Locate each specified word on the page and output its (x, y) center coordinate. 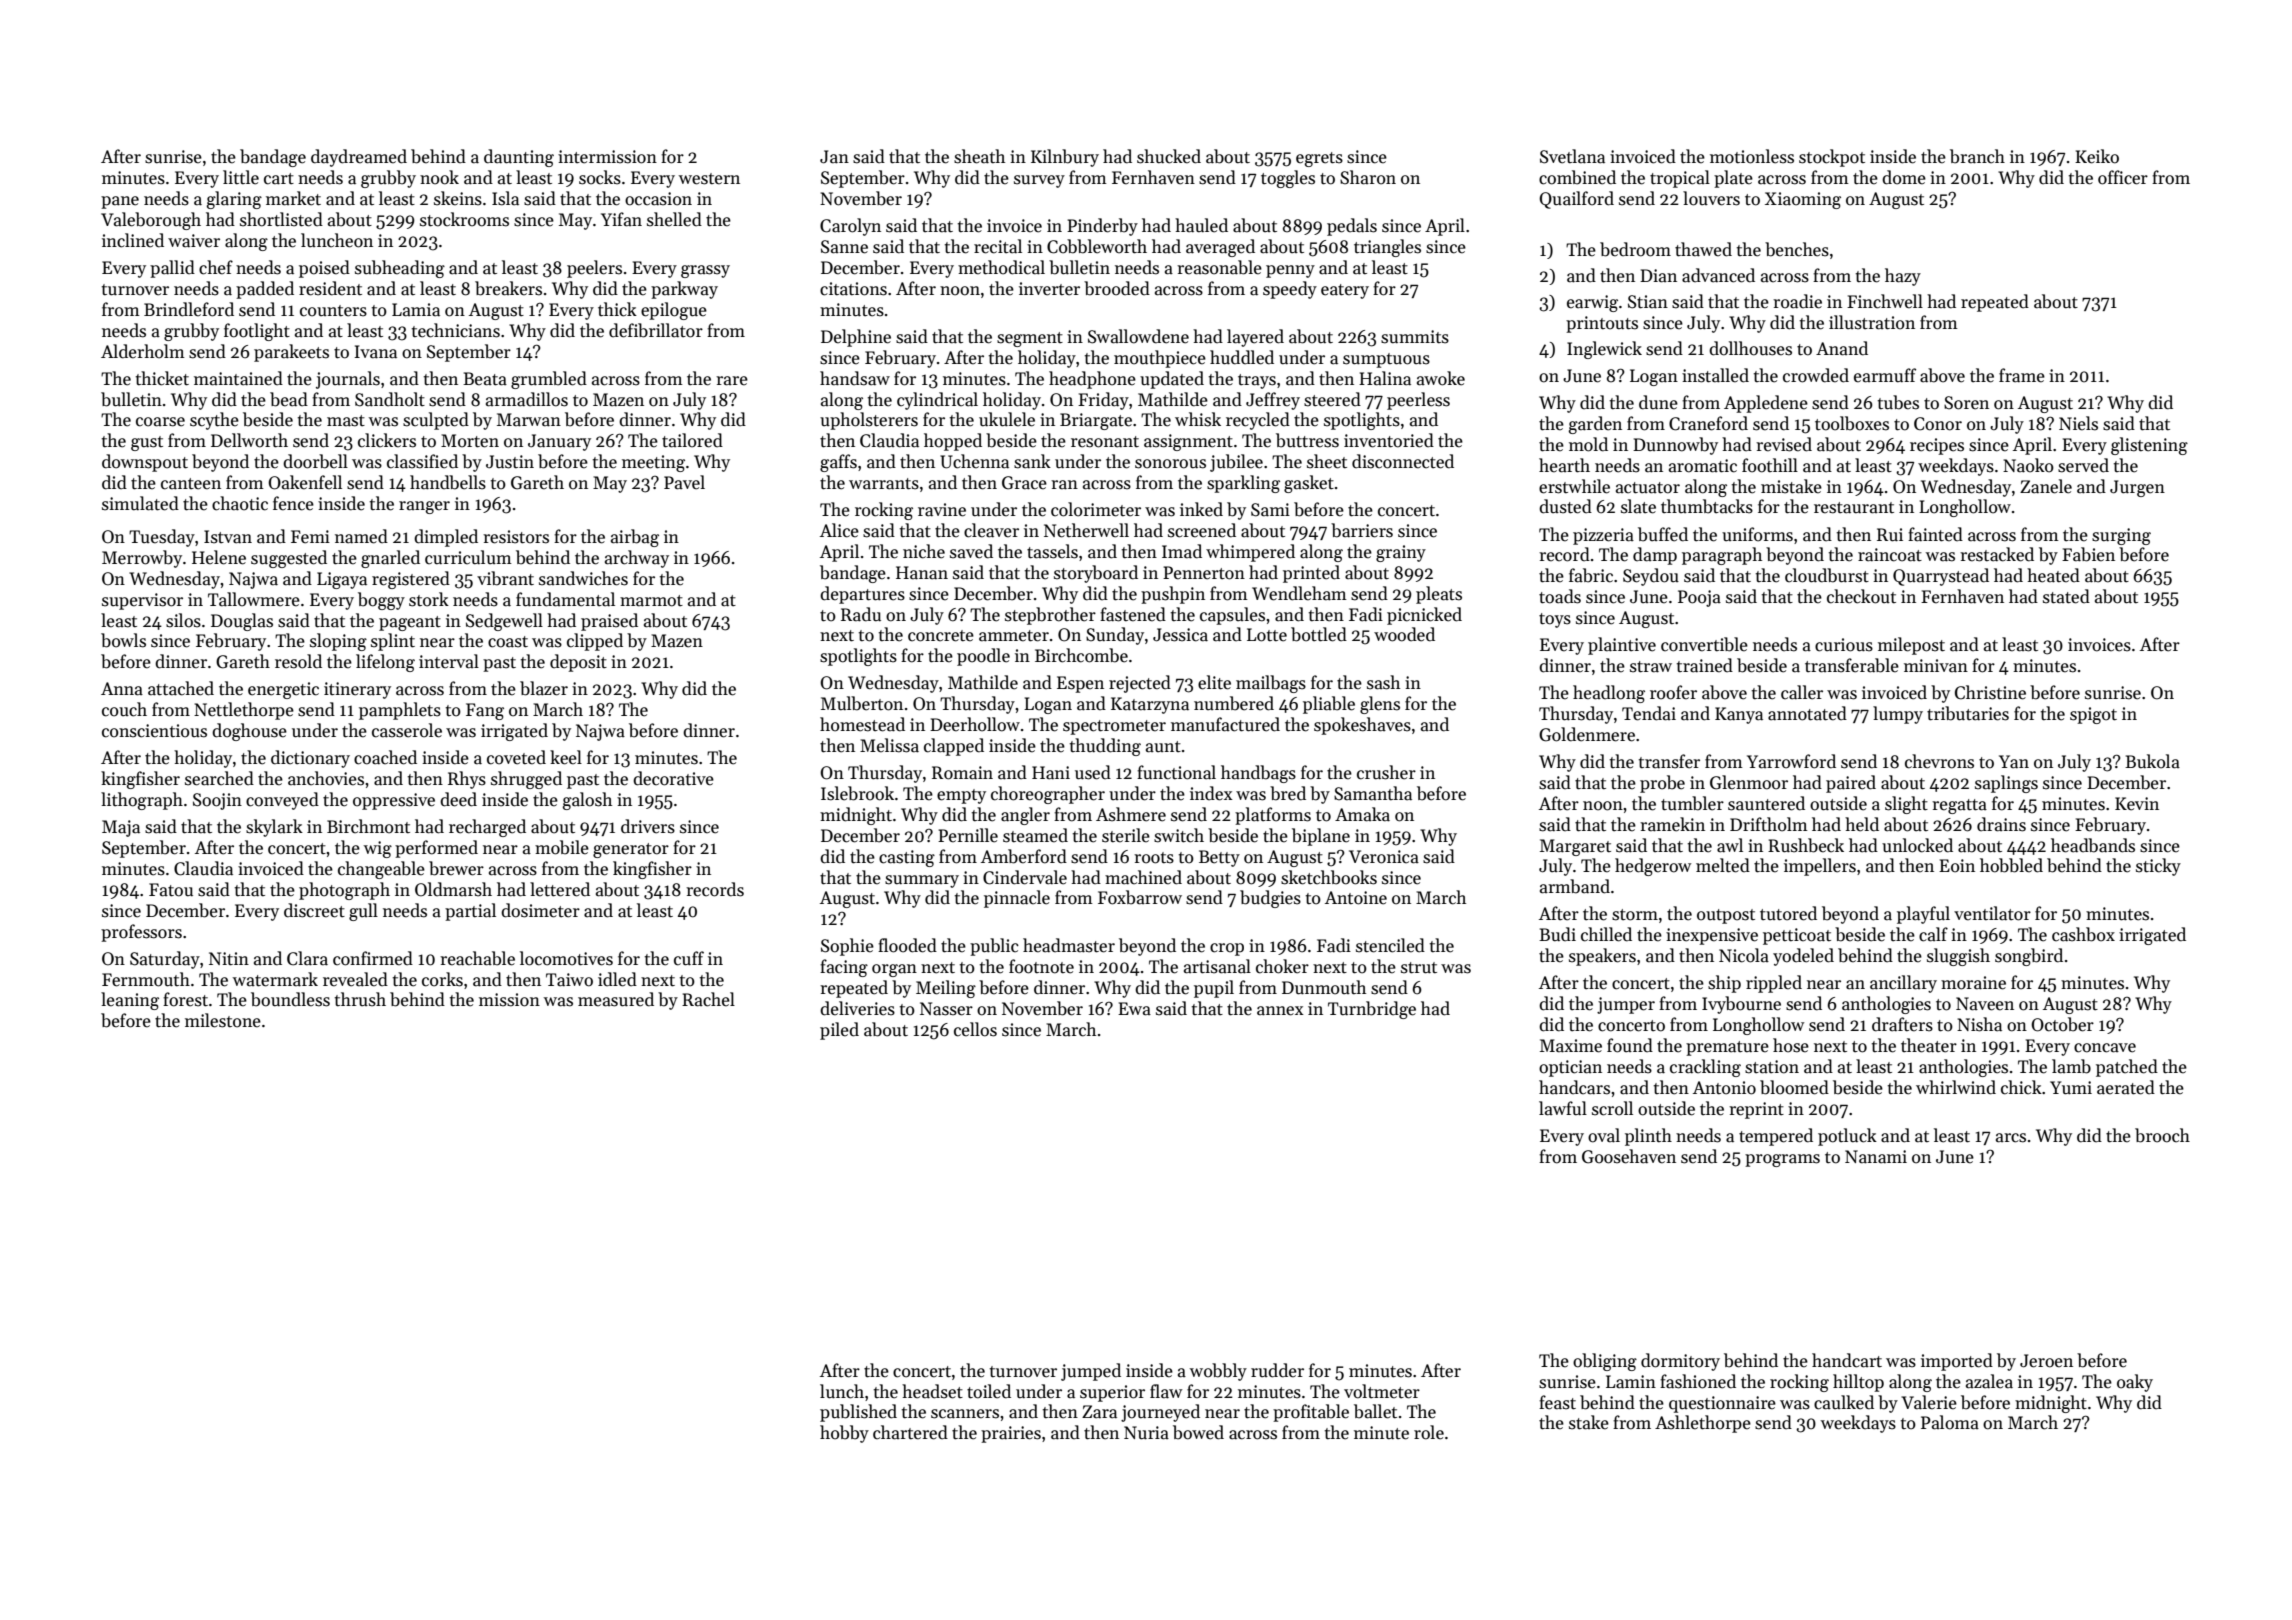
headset (932, 1391)
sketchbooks (1329, 877)
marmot (651, 601)
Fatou (171, 890)
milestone (223, 1020)
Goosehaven (1629, 1156)
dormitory (1680, 1362)
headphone (1092, 380)
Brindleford (189, 309)
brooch (2162, 1135)
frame (2022, 375)
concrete (941, 636)
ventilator (1992, 913)
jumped (1091, 1372)
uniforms (1757, 534)
